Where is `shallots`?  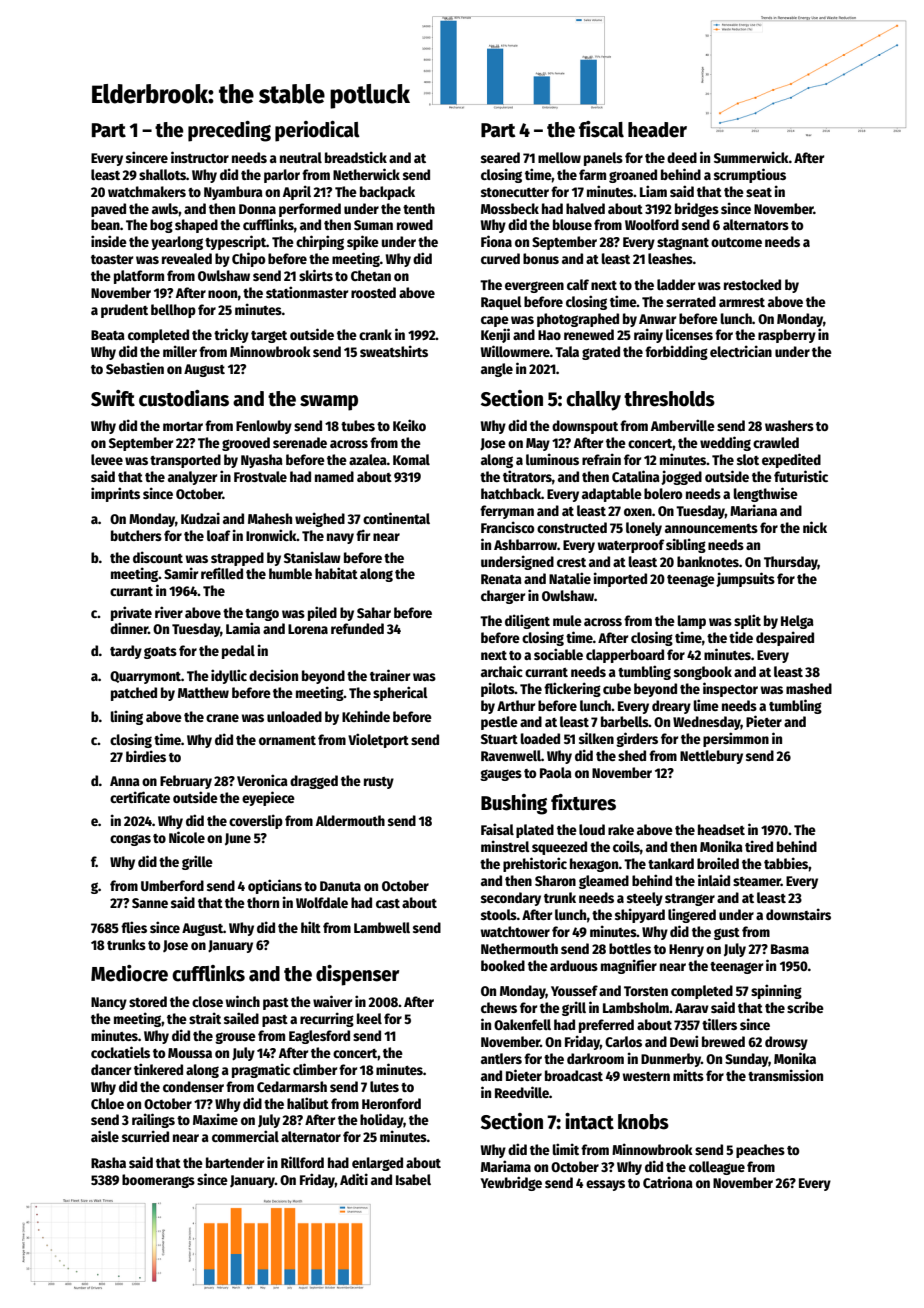
shallots is located at coordinates (162, 174).
